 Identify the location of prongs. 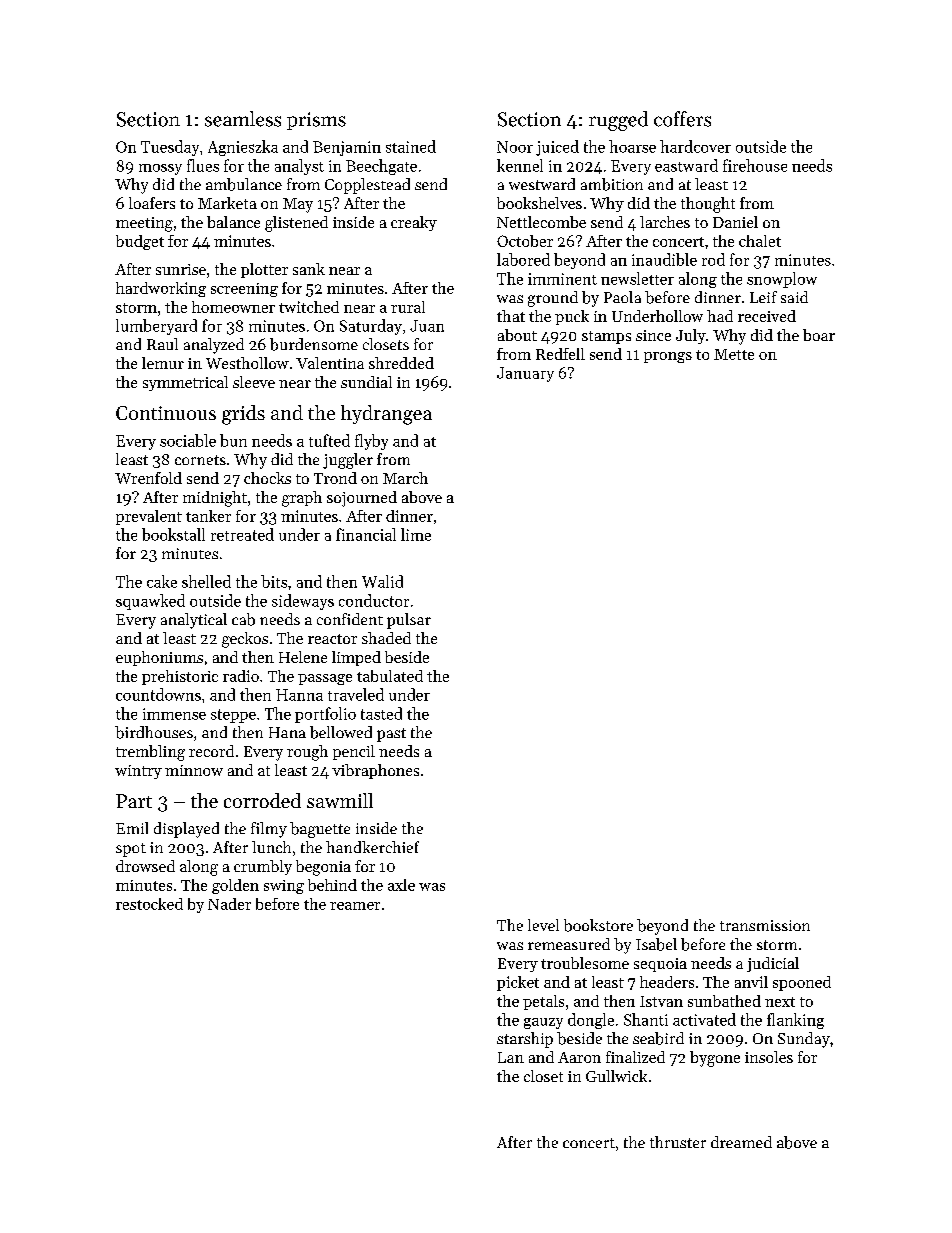
(668, 357).
